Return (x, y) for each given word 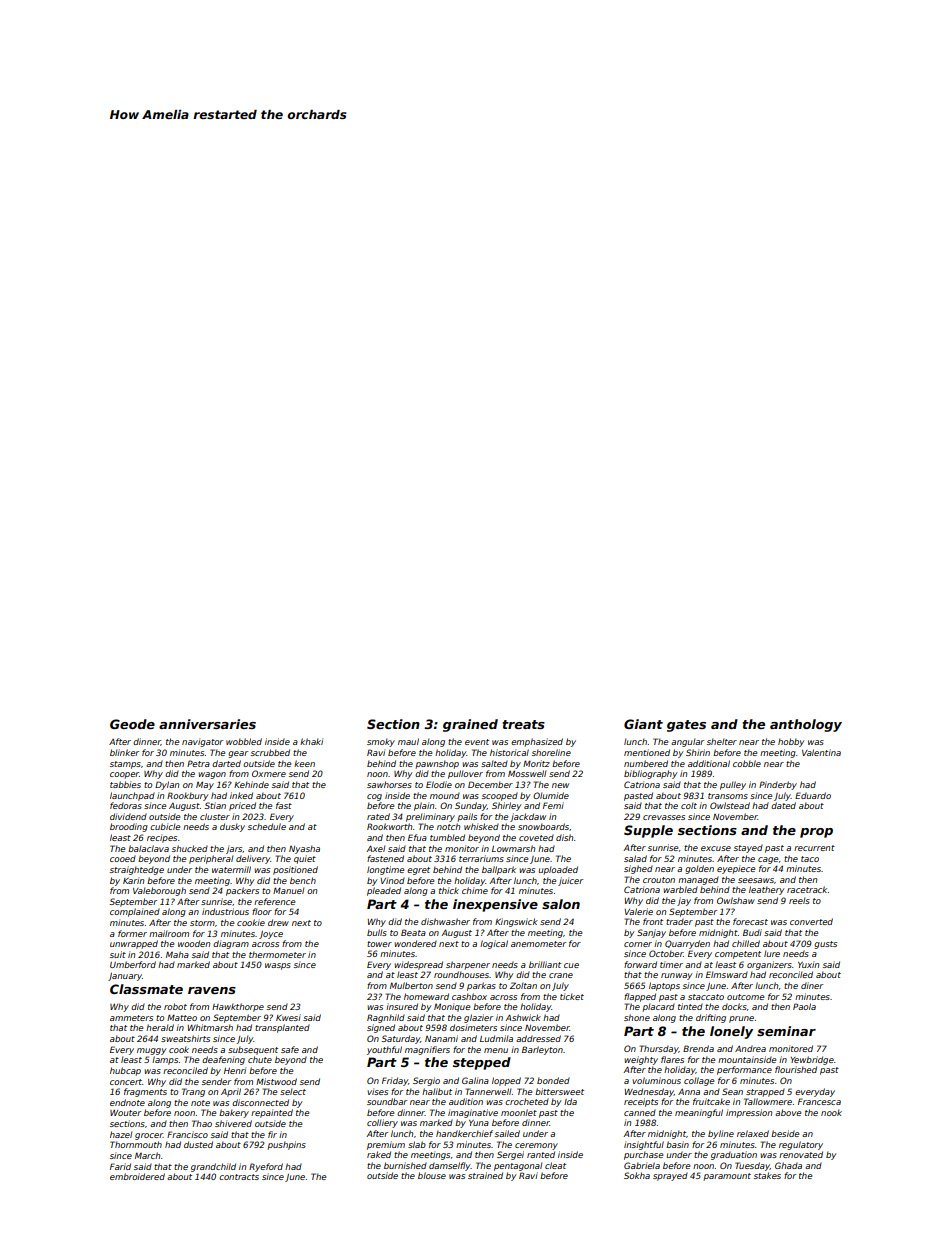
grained (470, 725)
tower (379, 944)
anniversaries (207, 724)
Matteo (182, 1017)
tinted (690, 1006)
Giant (643, 724)
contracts (239, 1177)
